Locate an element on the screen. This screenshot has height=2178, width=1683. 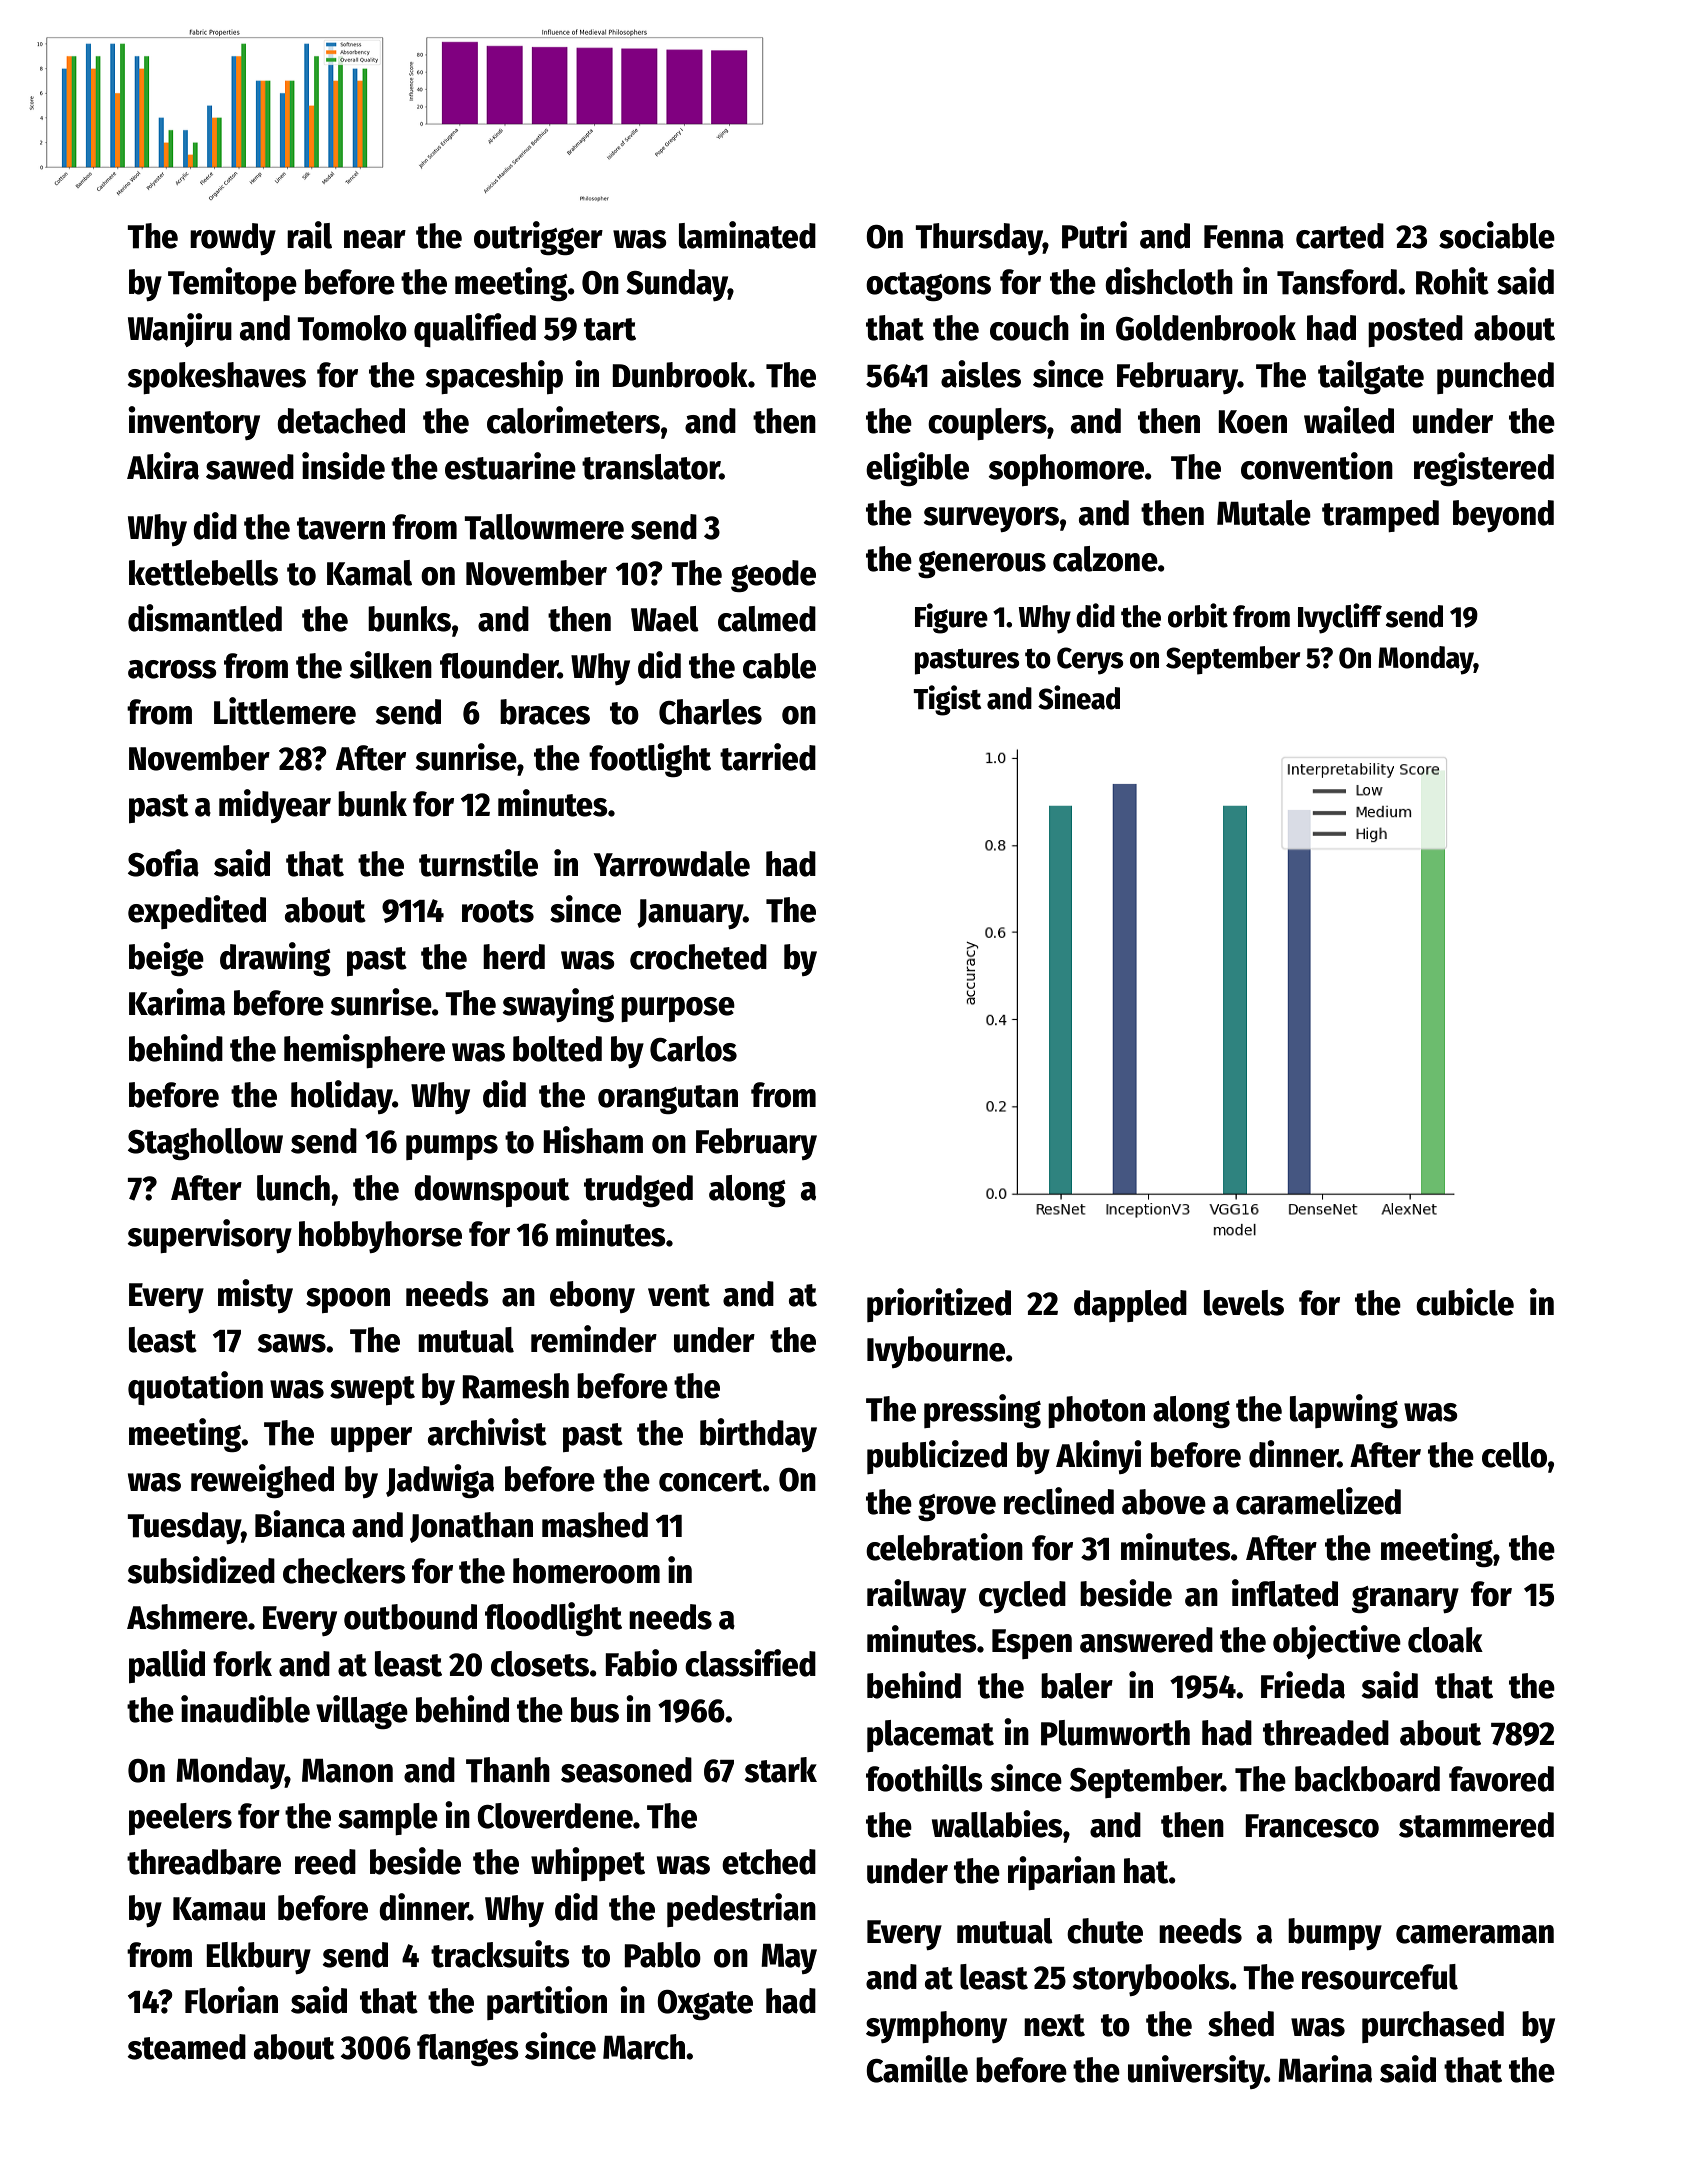
Plumworth is located at coordinates (1115, 1733).
